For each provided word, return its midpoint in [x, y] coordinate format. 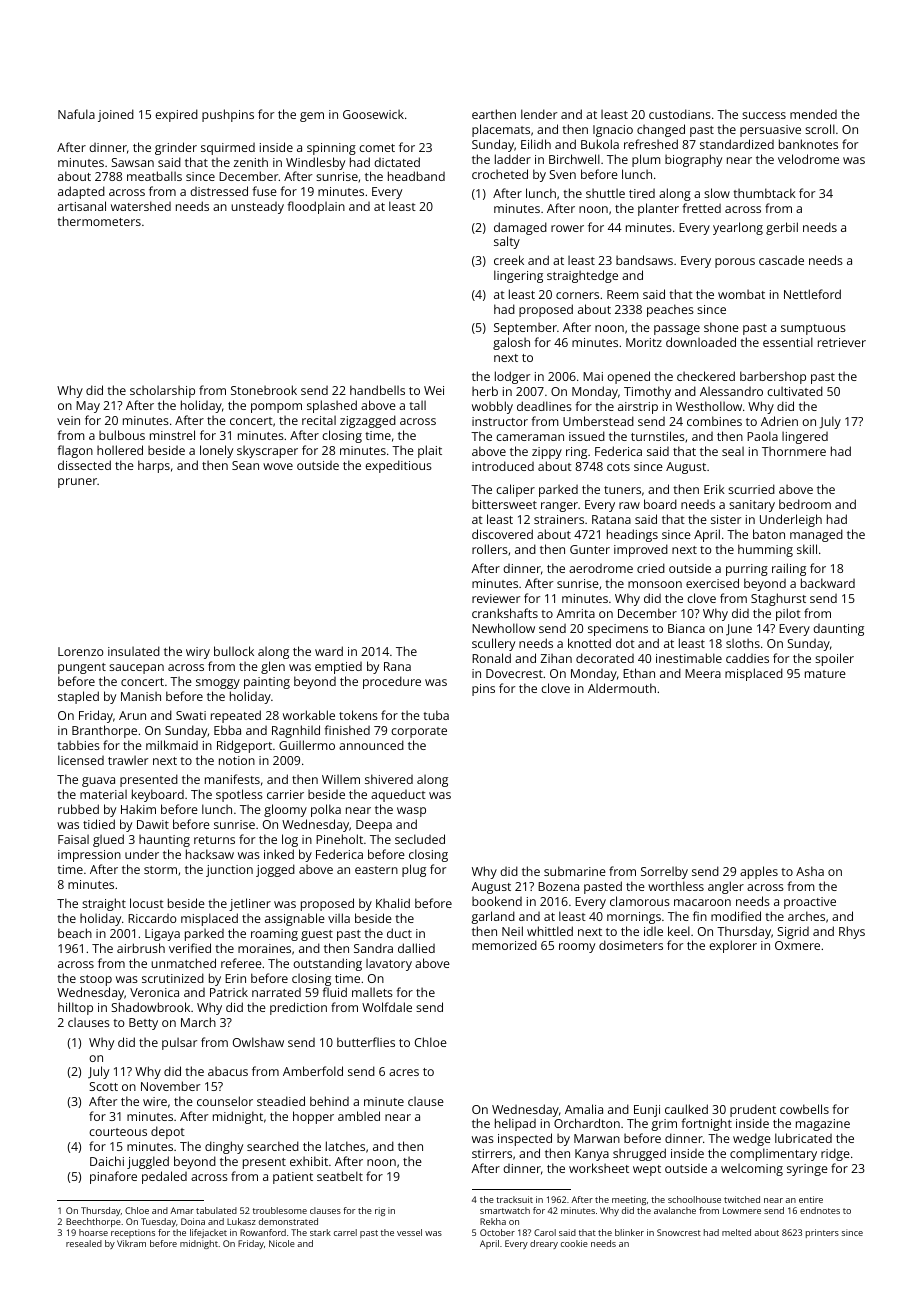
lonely [216, 451]
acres [404, 1072]
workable [309, 715]
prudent [753, 1110]
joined [116, 115]
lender [539, 114]
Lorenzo [81, 651]
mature [825, 674]
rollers [490, 549]
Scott [103, 1086]
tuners [622, 490]
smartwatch [505, 1210]
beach [75, 933]
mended [813, 114]
